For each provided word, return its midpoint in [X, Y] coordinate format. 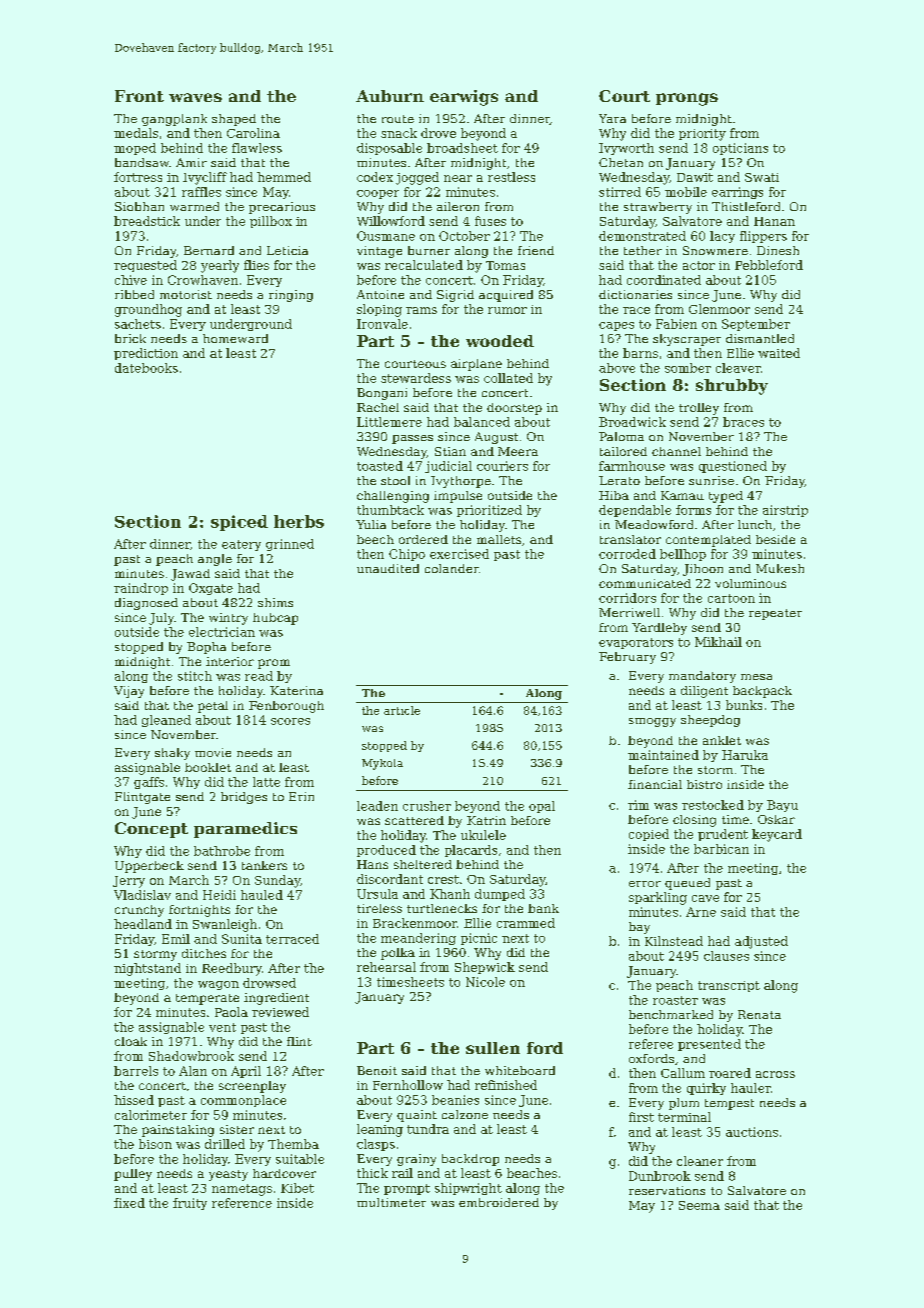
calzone [465, 1114]
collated [508, 378]
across [775, 1074]
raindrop [141, 589]
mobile [686, 192]
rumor [507, 310]
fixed [129, 1203]
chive [131, 280]
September [756, 325]
